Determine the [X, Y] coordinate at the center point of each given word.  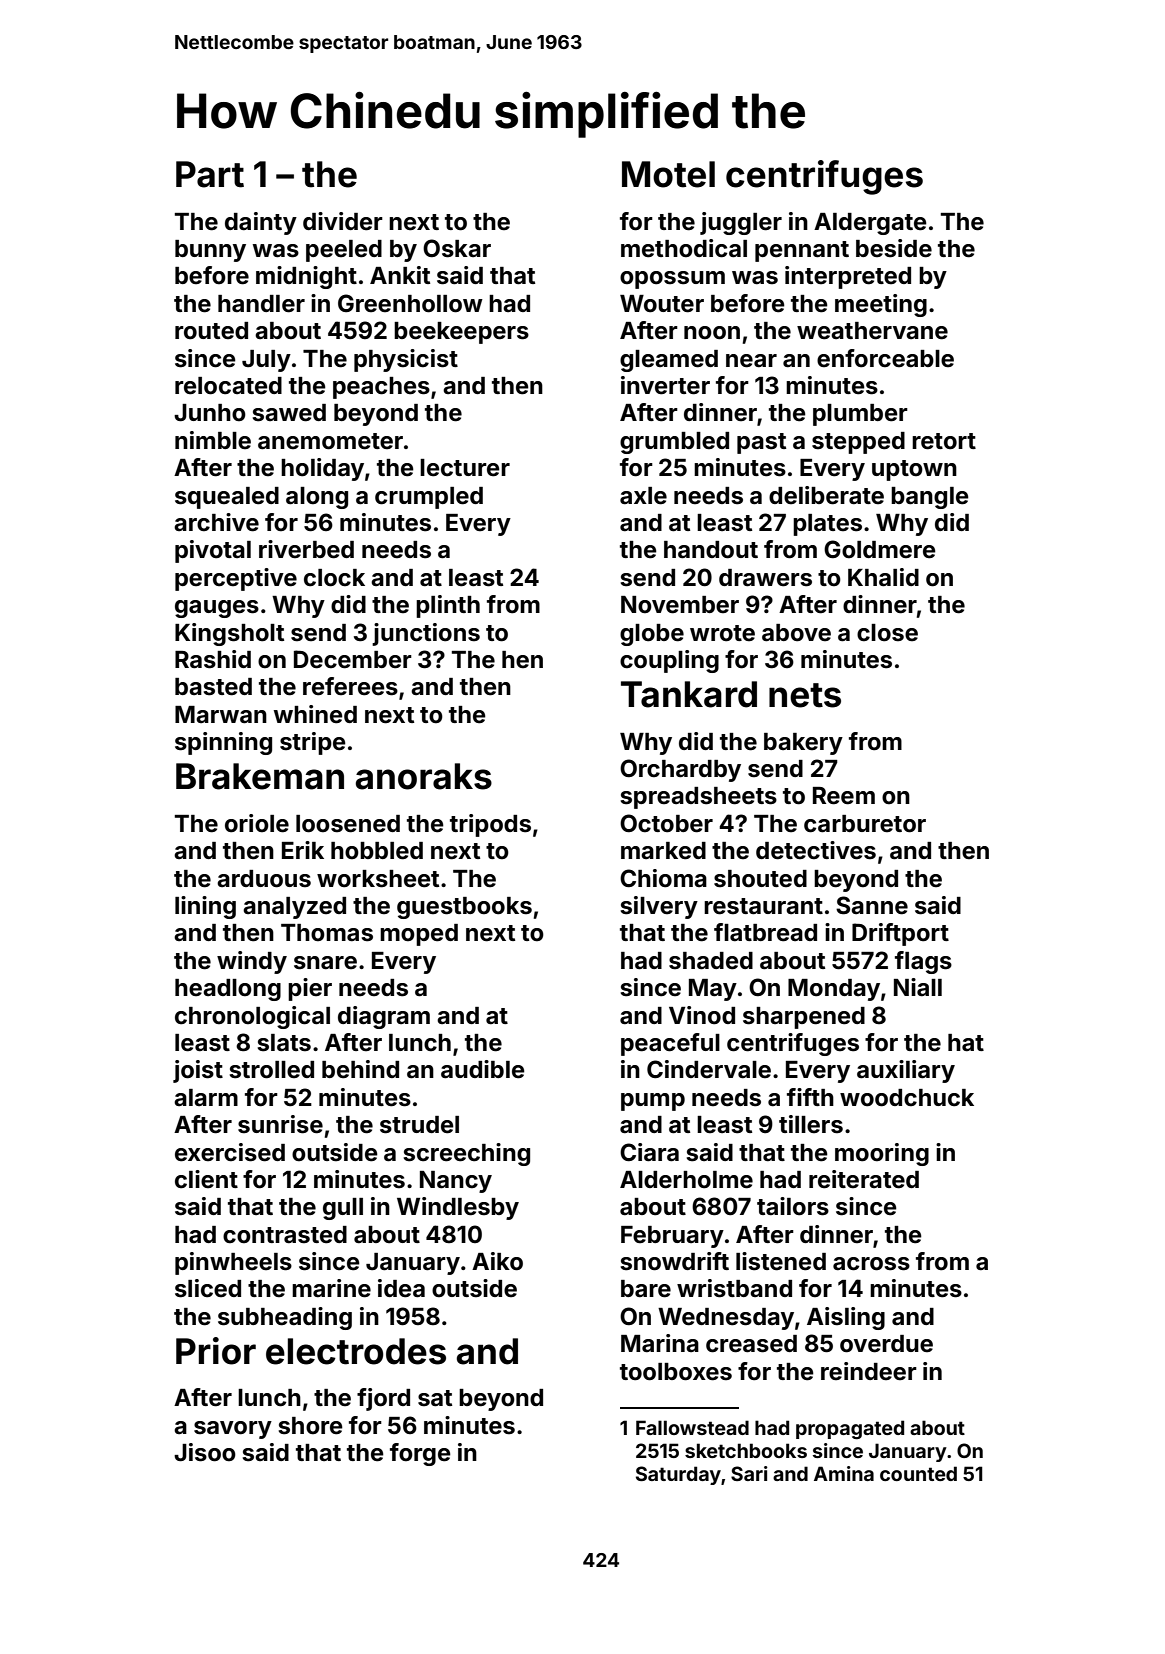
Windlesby [458, 1208]
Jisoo [205, 1452]
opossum [672, 280]
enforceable [885, 358]
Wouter [662, 304]
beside [894, 248]
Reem [844, 796]
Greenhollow [410, 303]
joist [198, 1071]
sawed [289, 413]
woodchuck [907, 1098]
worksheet [378, 879]
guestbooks [464, 908]
